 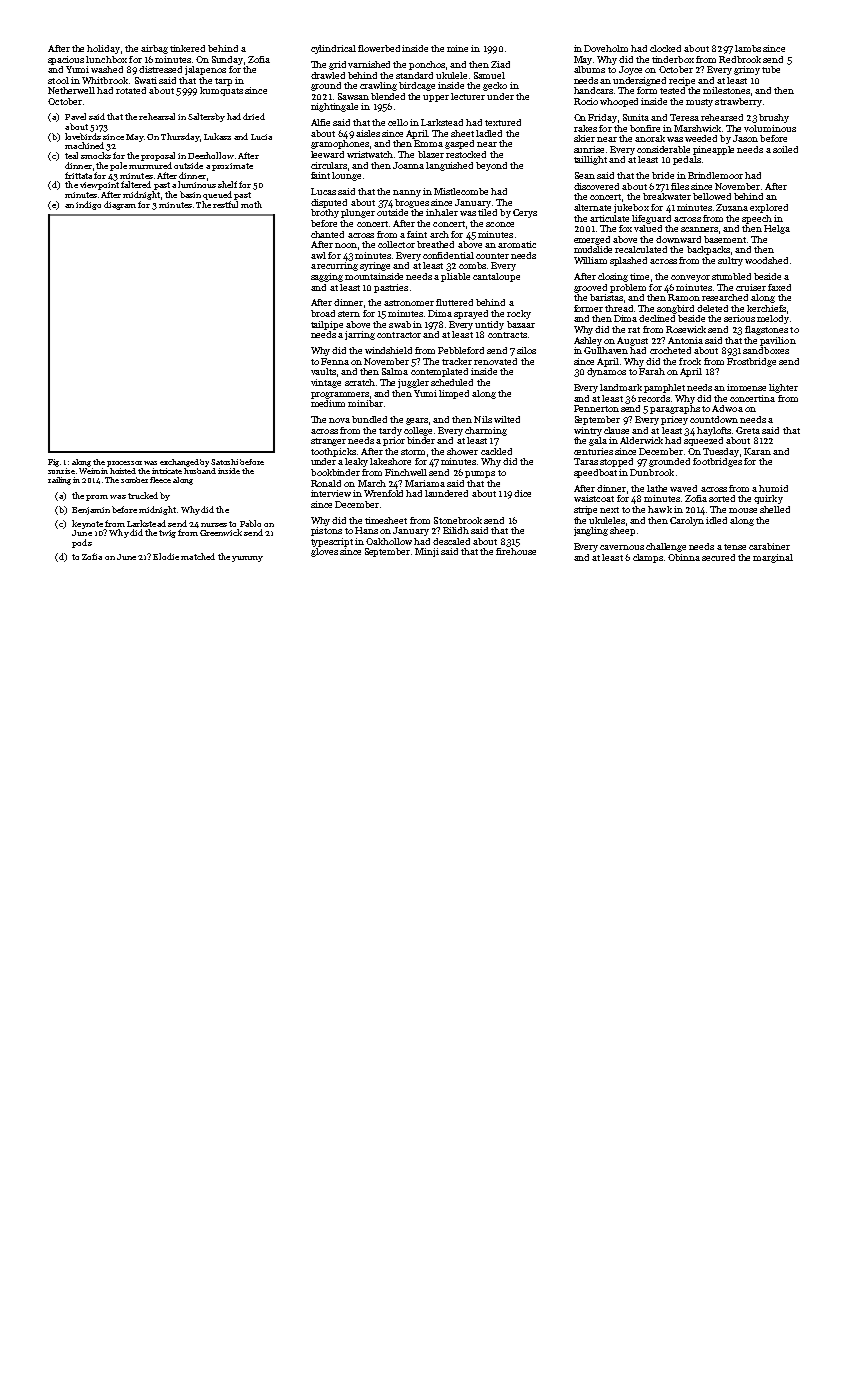 I want to click on considerable, so click(x=663, y=149).
